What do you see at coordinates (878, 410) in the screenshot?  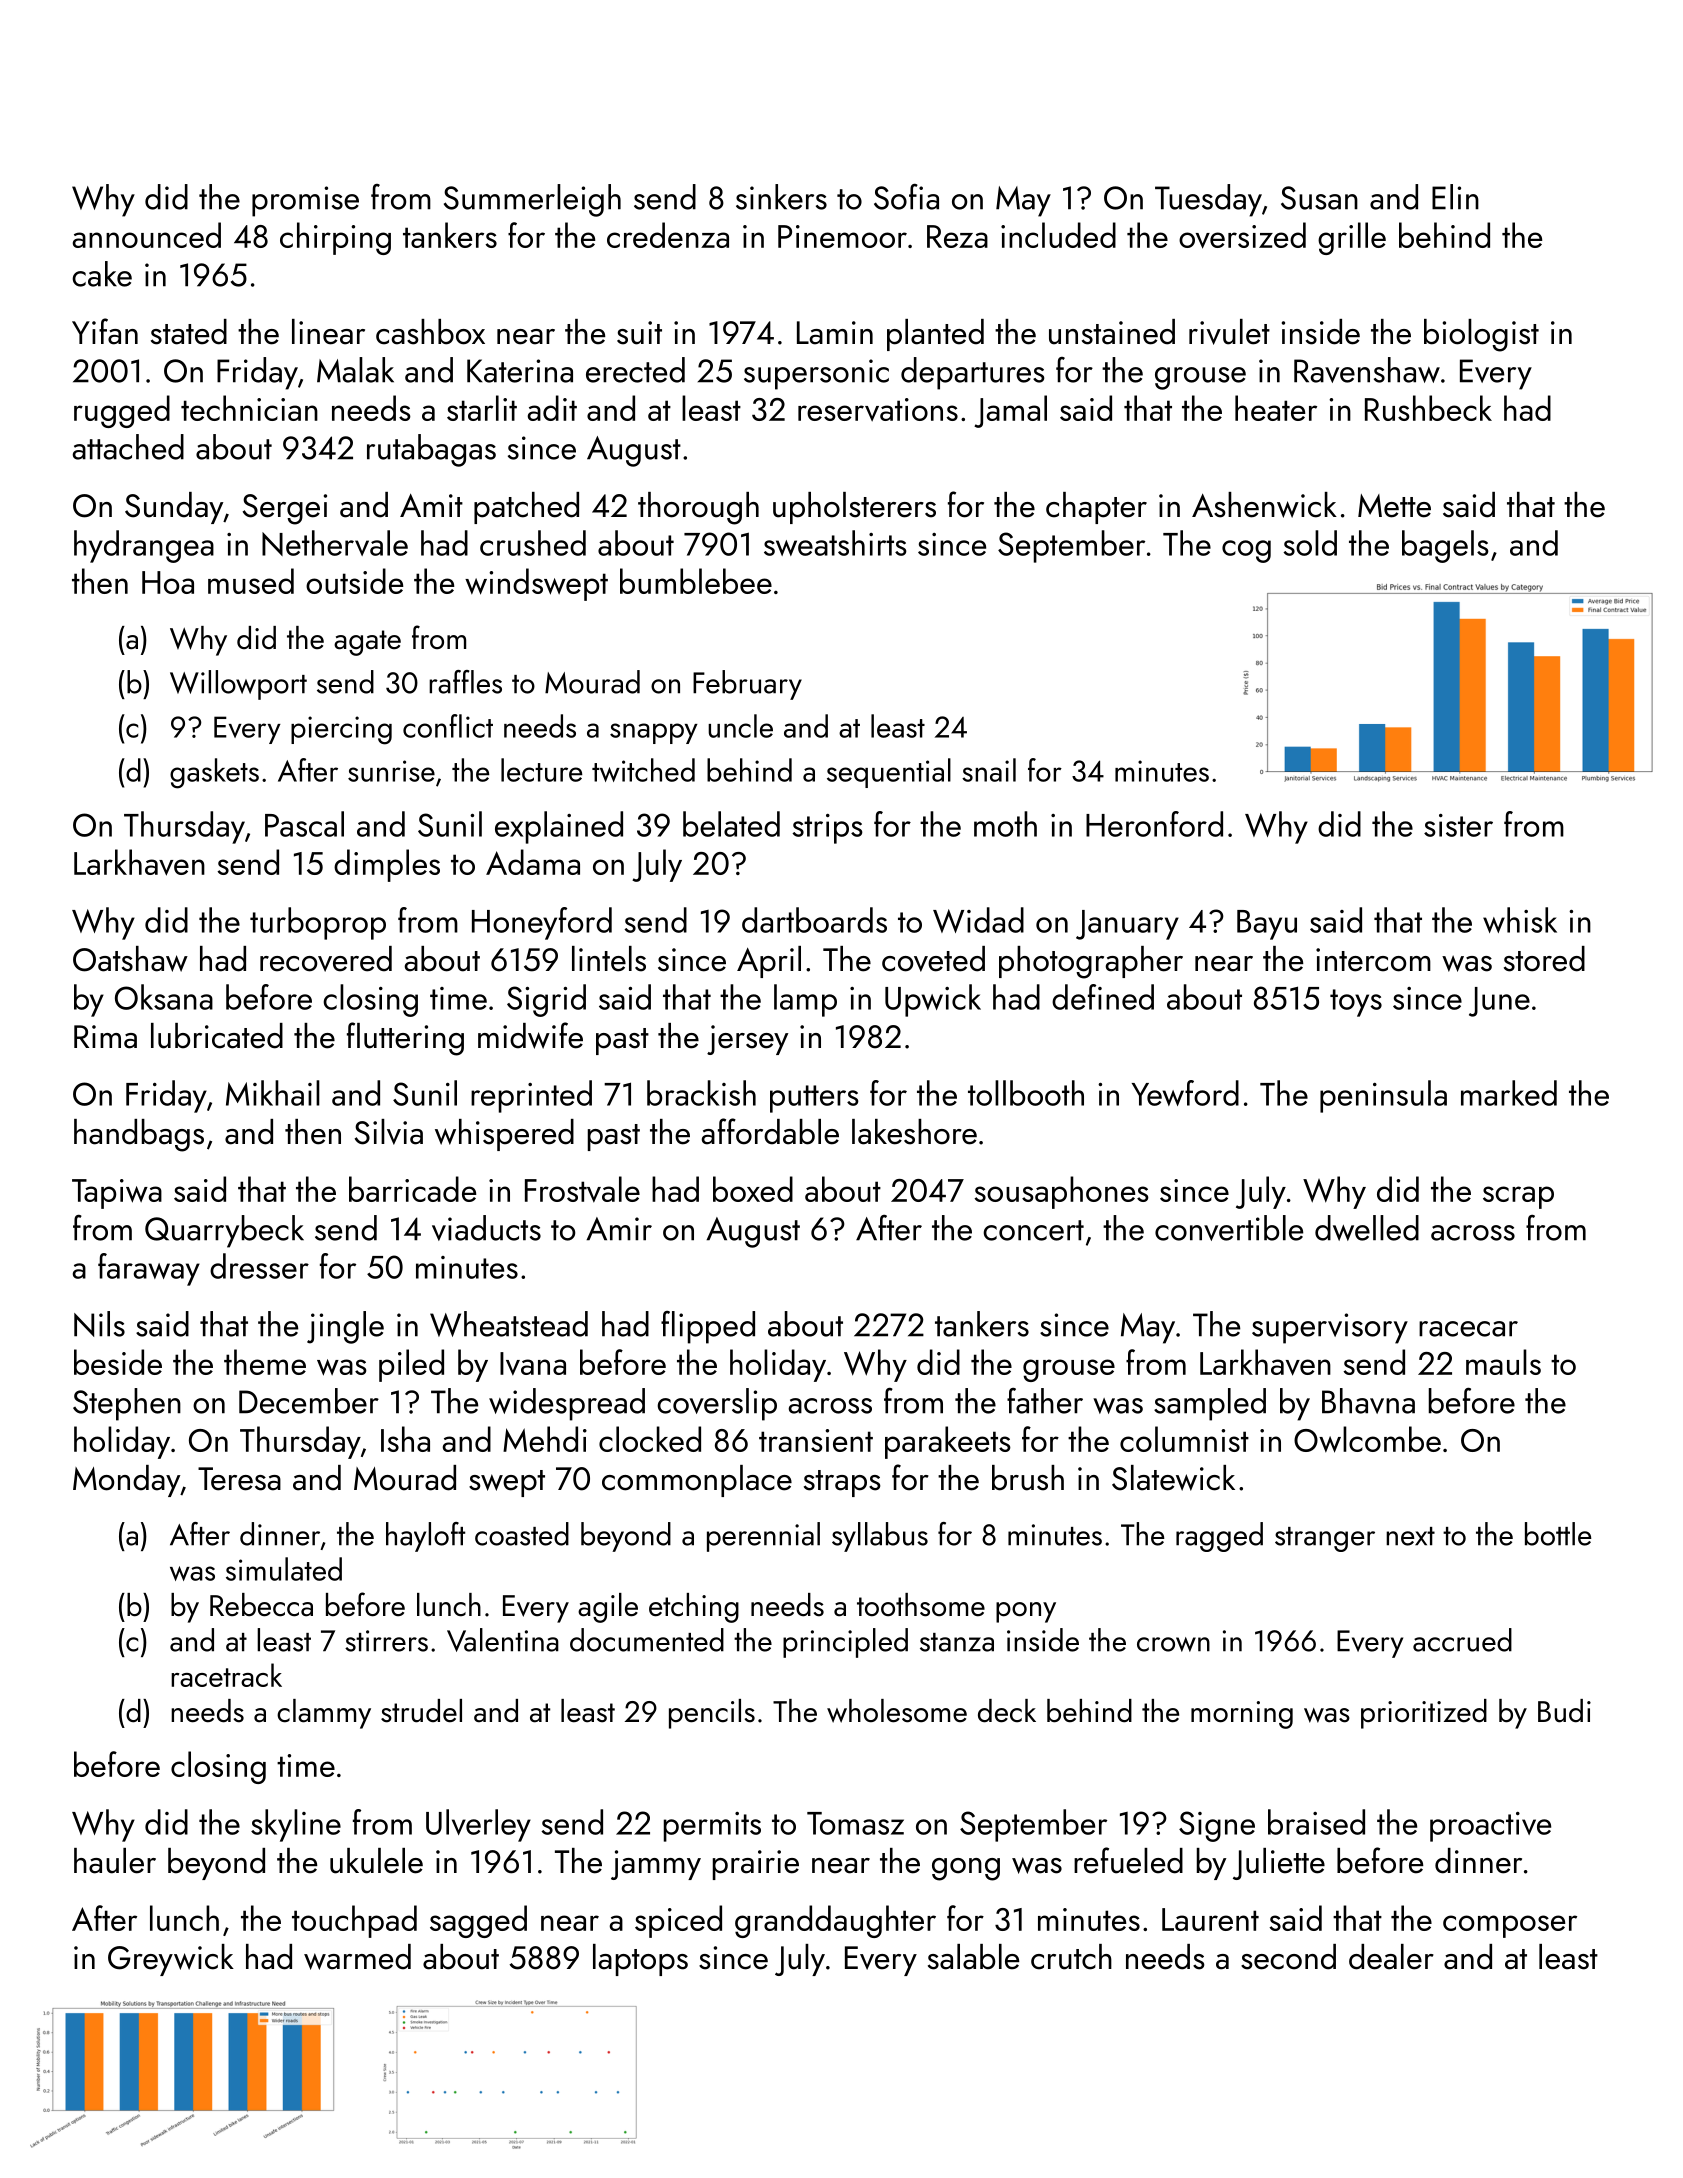 I see `reservations` at bounding box center [878, 410].
